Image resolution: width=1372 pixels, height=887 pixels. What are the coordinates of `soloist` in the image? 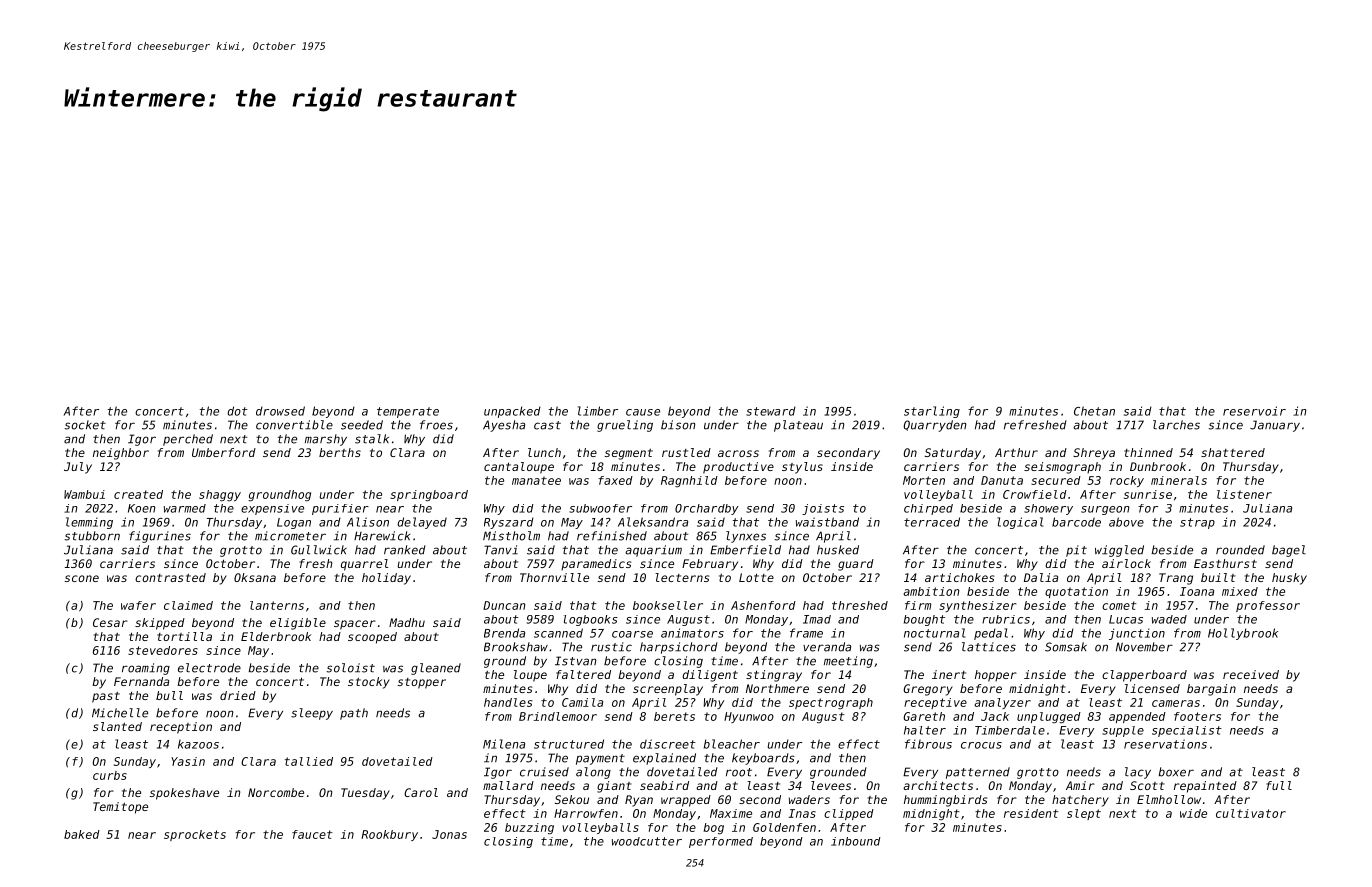 It's located at (351, 668).
